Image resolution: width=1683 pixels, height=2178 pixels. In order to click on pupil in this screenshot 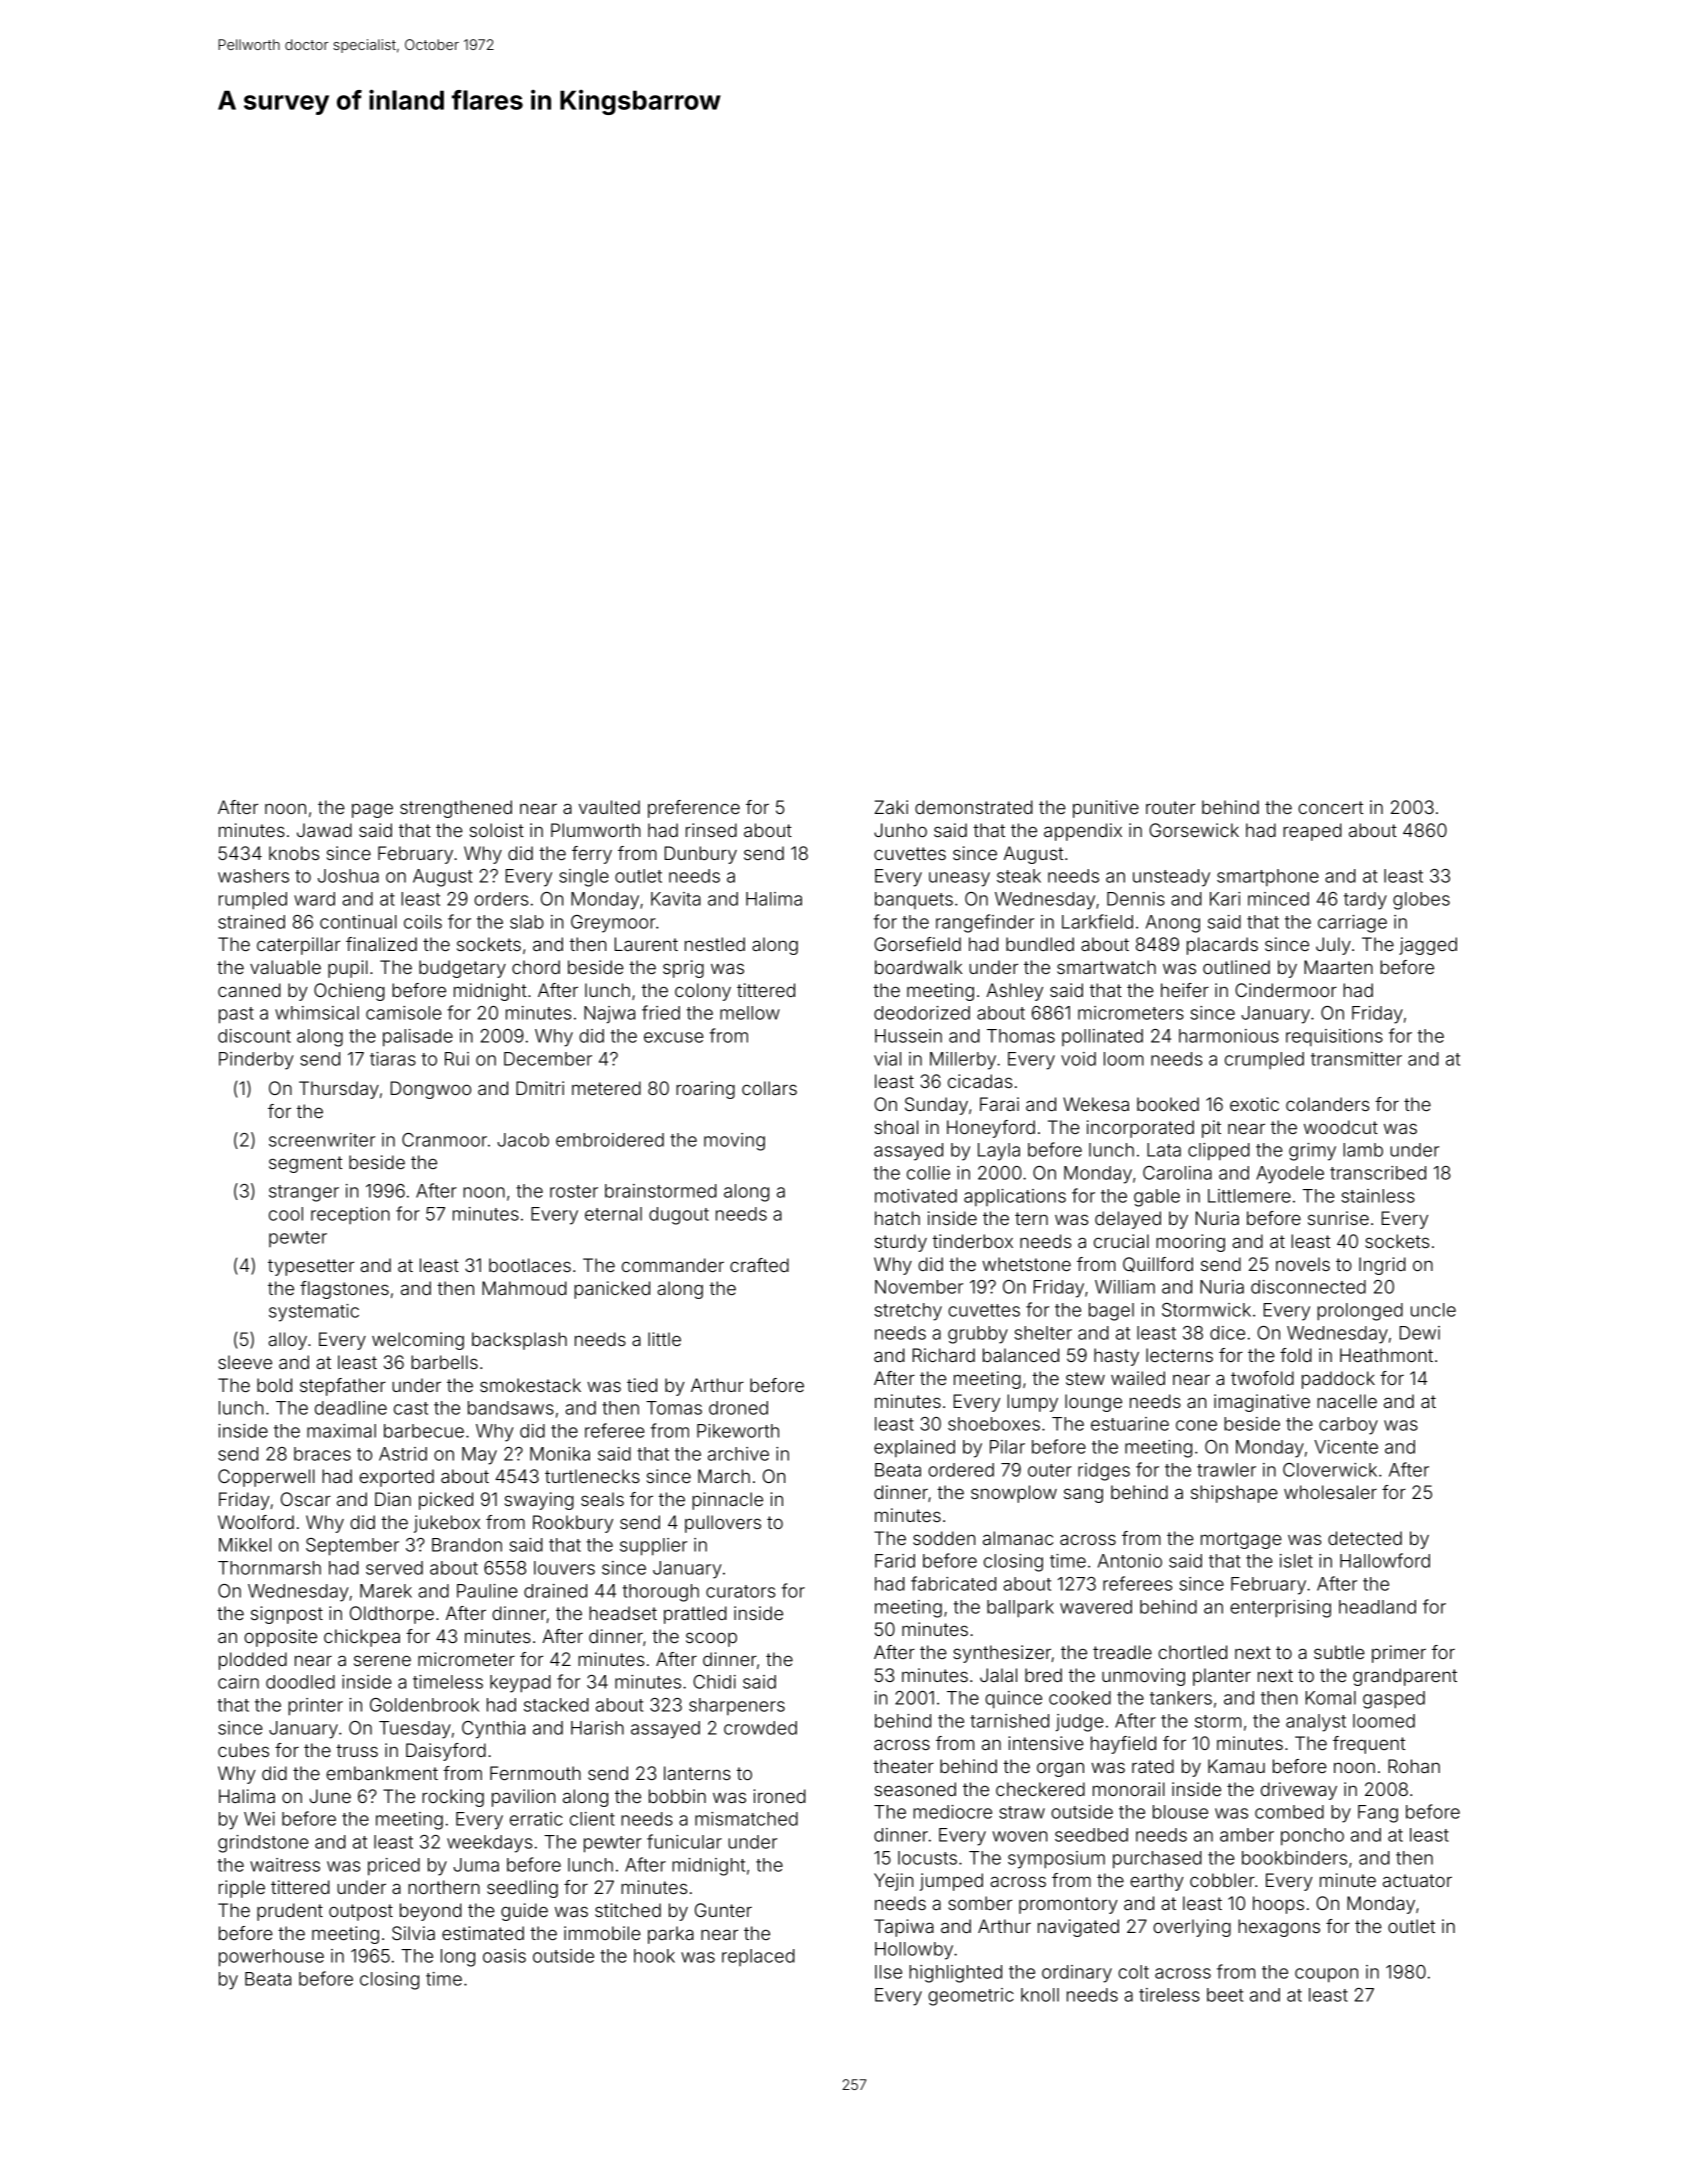, I will do `click(348, 969)`.
